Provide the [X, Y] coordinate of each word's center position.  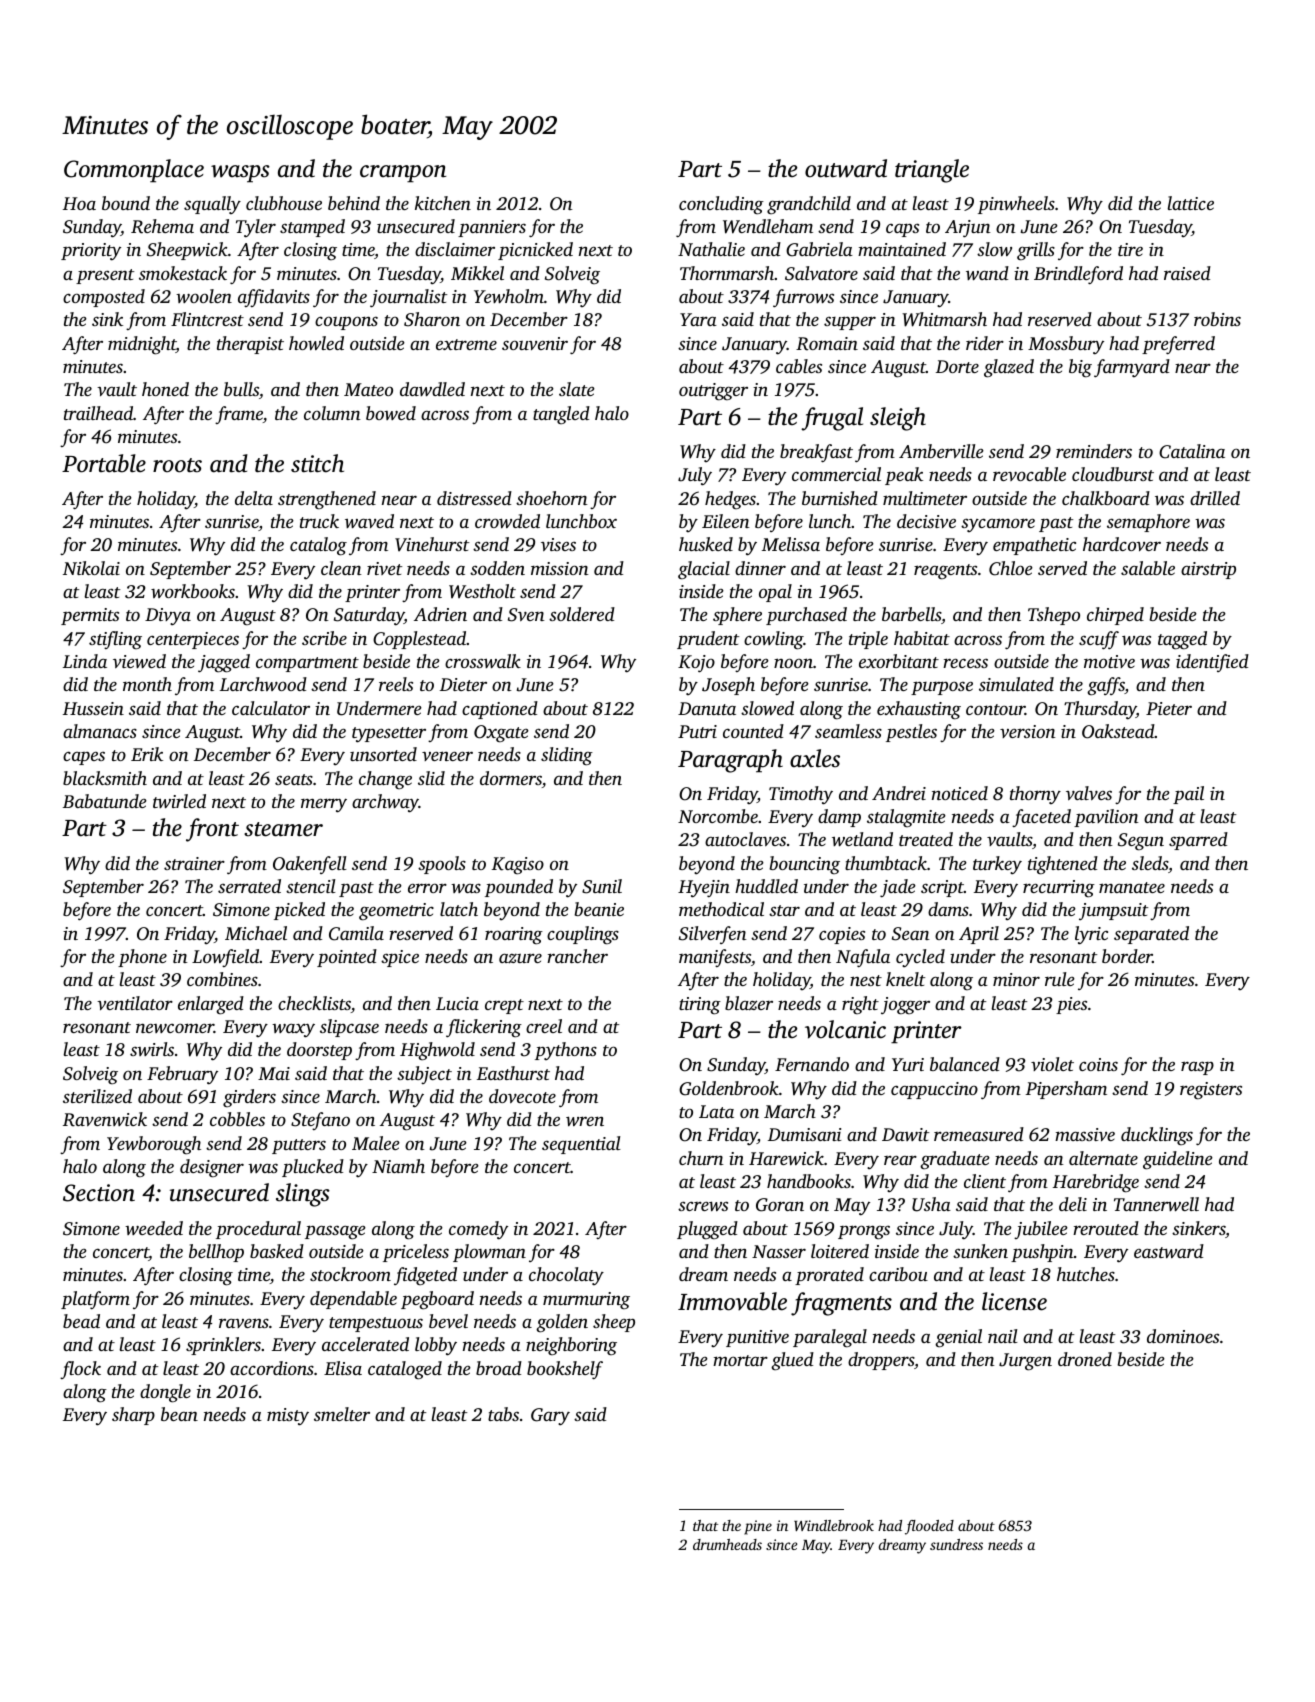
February [182, 1075]
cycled [920, 958]
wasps [240, 174]
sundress [956, 1544]
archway [385, 803]
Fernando [812, 1064]
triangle [932, 171]
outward [846, 168]
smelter [342, 1414]
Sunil [602, 886]
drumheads [727, 1544]
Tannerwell [1156, 1204]
